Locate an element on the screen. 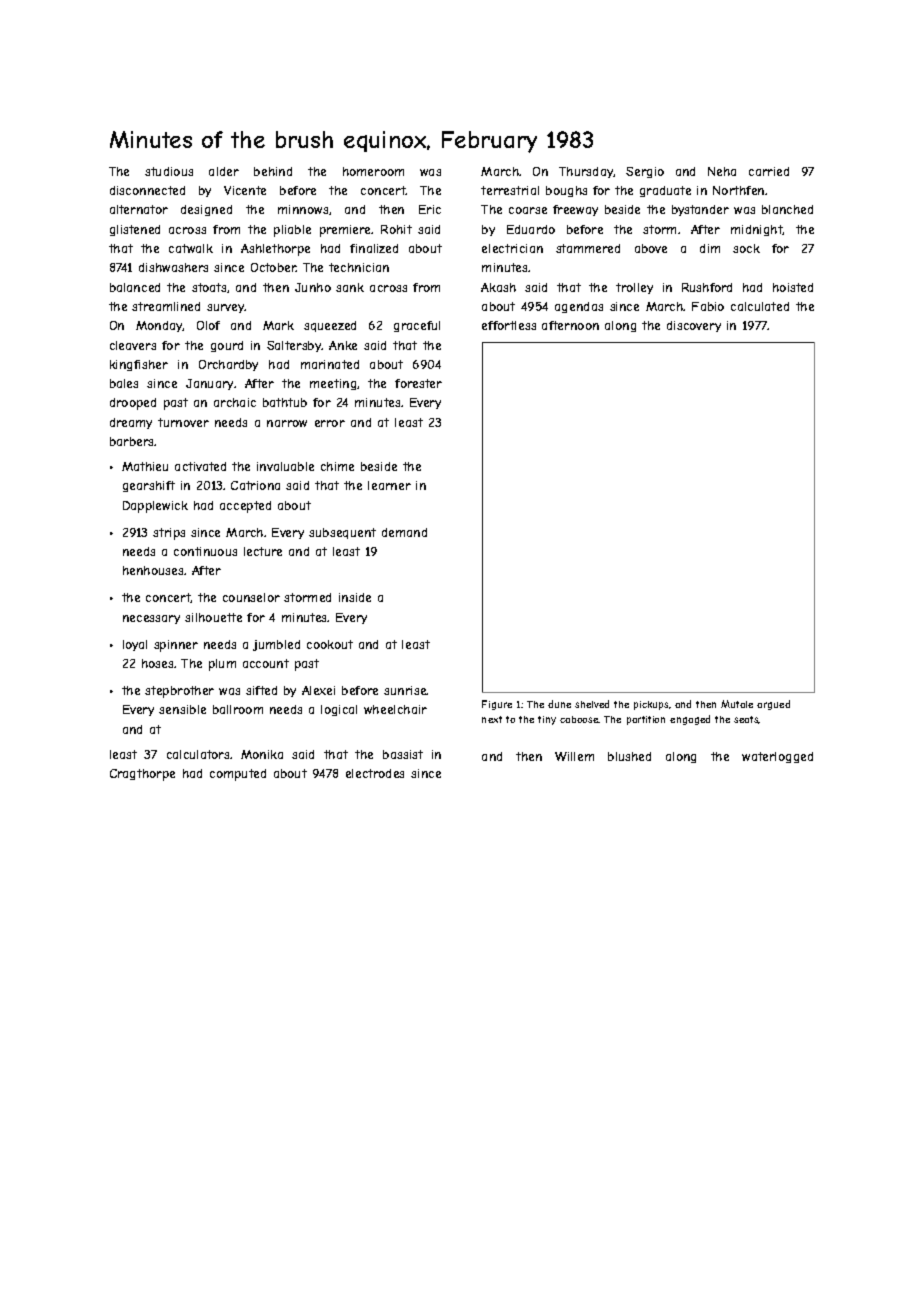  demand is located at coordinates (404, 532).
